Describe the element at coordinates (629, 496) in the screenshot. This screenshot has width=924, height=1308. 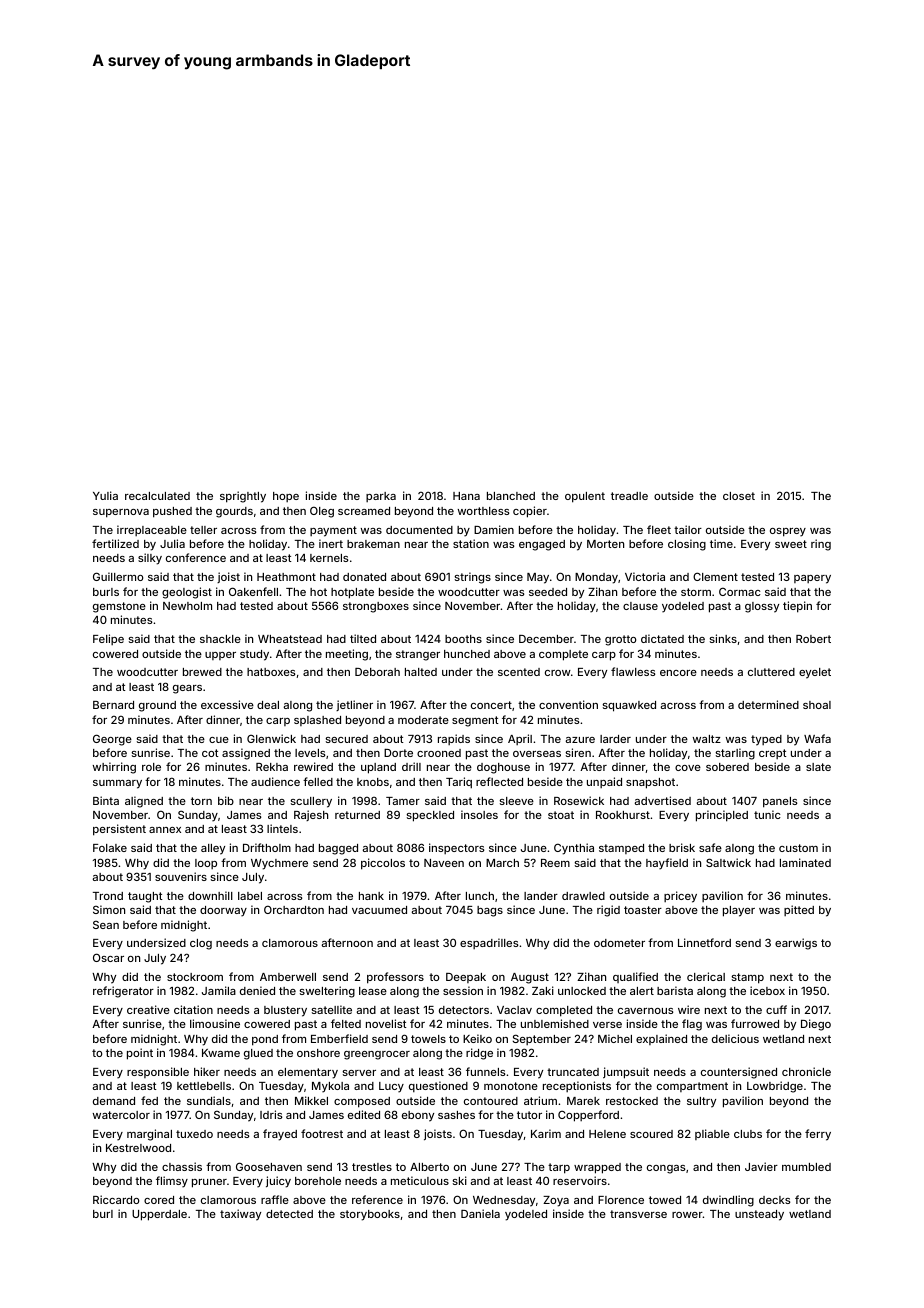
I see `treadle` at that location.
